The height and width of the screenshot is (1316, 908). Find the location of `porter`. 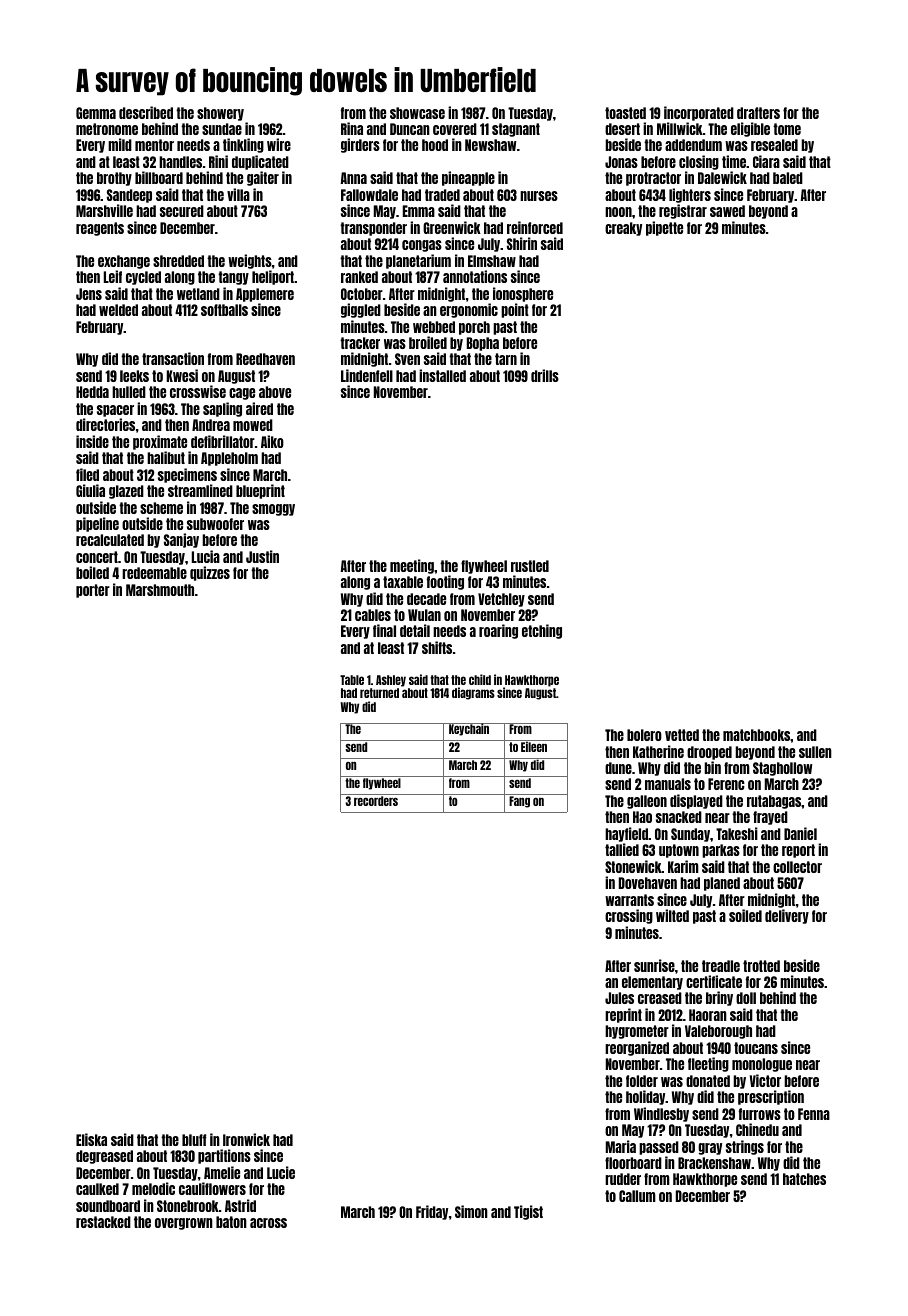

porter is located at coordinates (93, 591).
